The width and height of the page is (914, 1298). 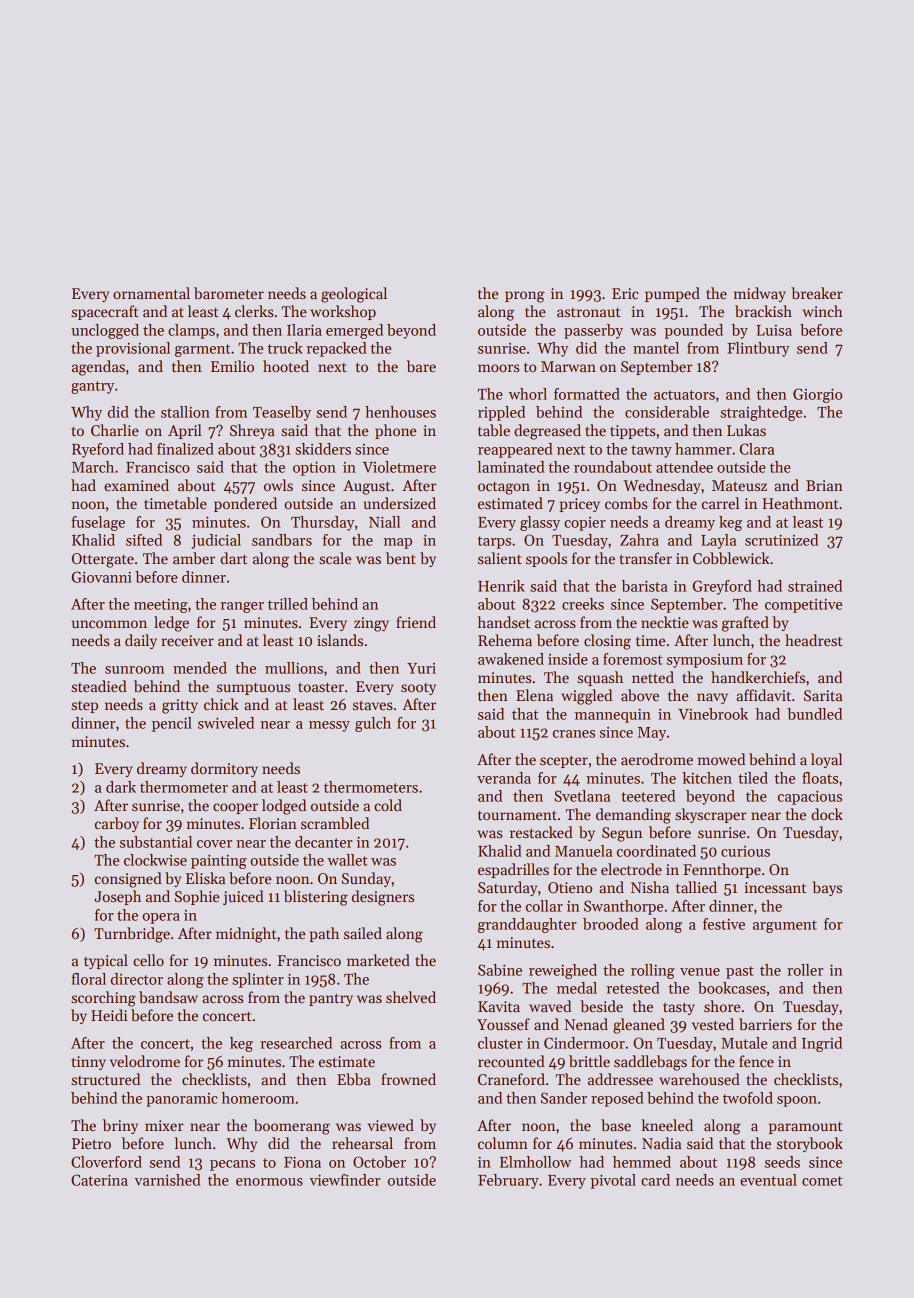 What do you see at coordinates (344, 1180) in the page?
I see `viewfinder` at bounding box center [344, 1180].
